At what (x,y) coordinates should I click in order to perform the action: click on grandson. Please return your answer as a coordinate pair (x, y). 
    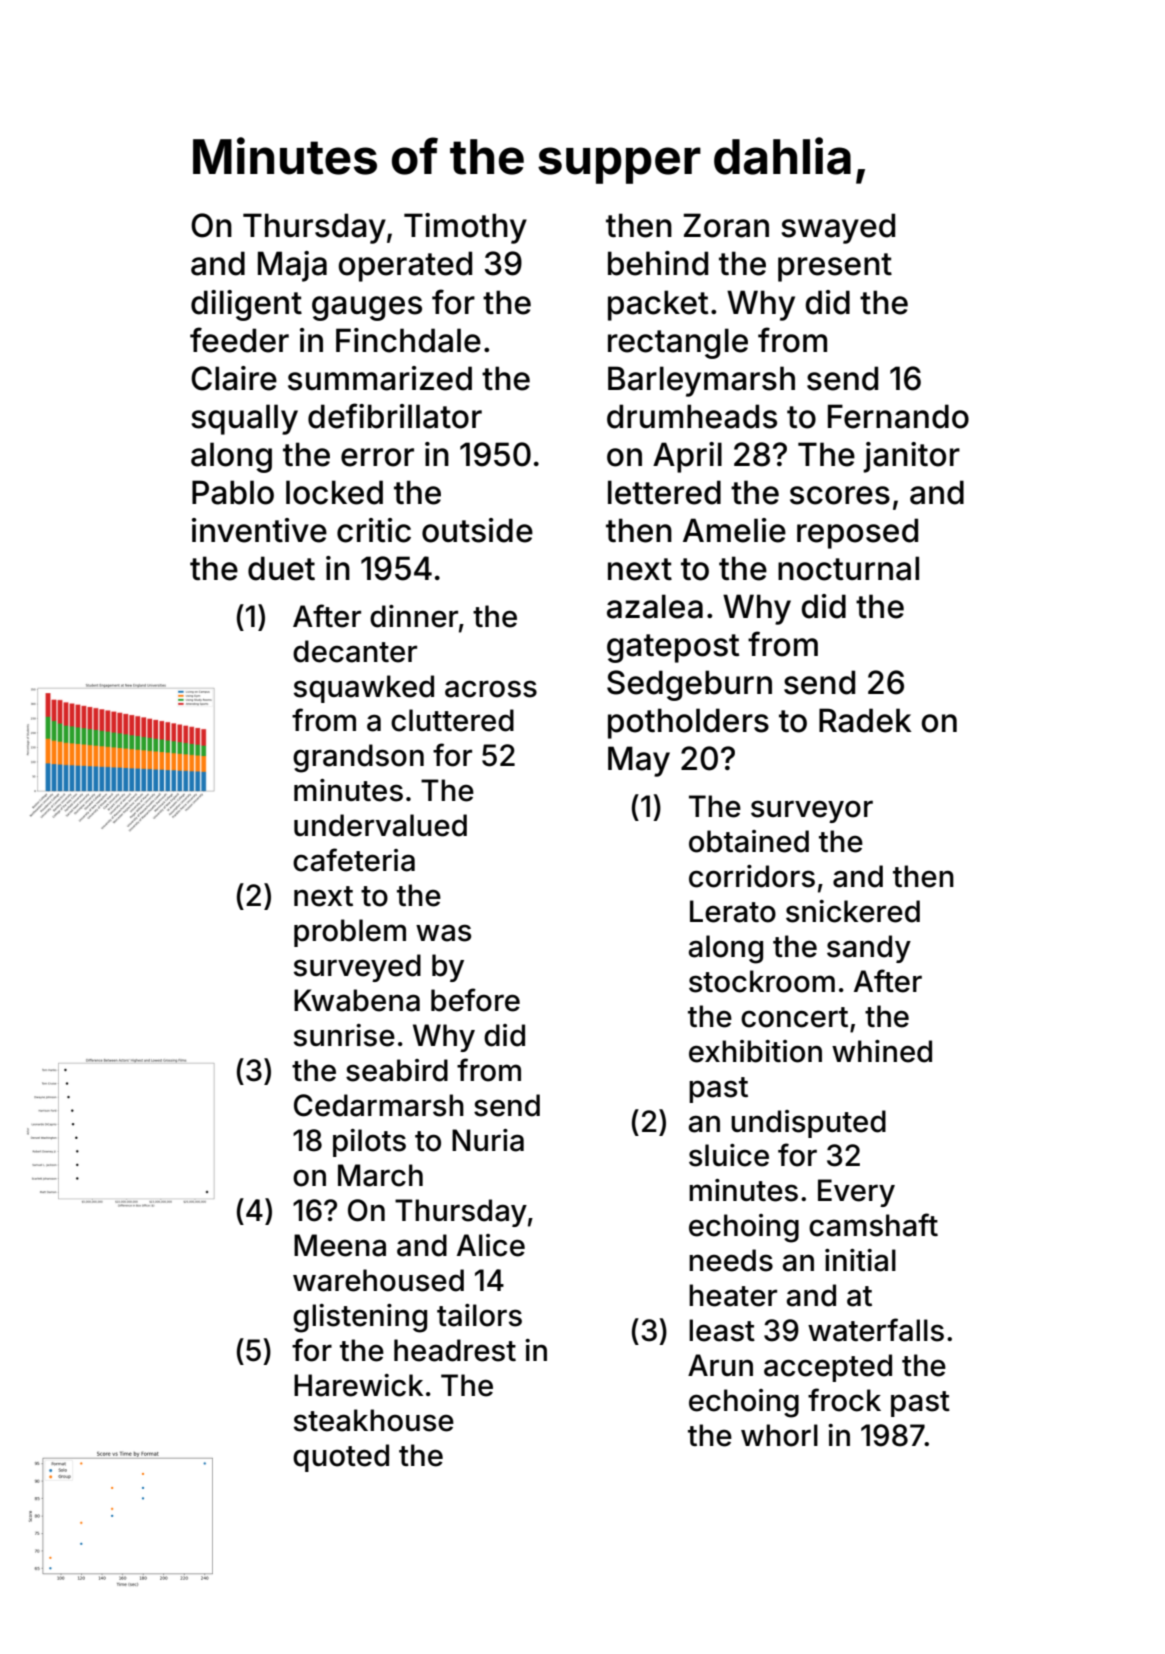
    Looking at the image, I should click on (358, 758).
